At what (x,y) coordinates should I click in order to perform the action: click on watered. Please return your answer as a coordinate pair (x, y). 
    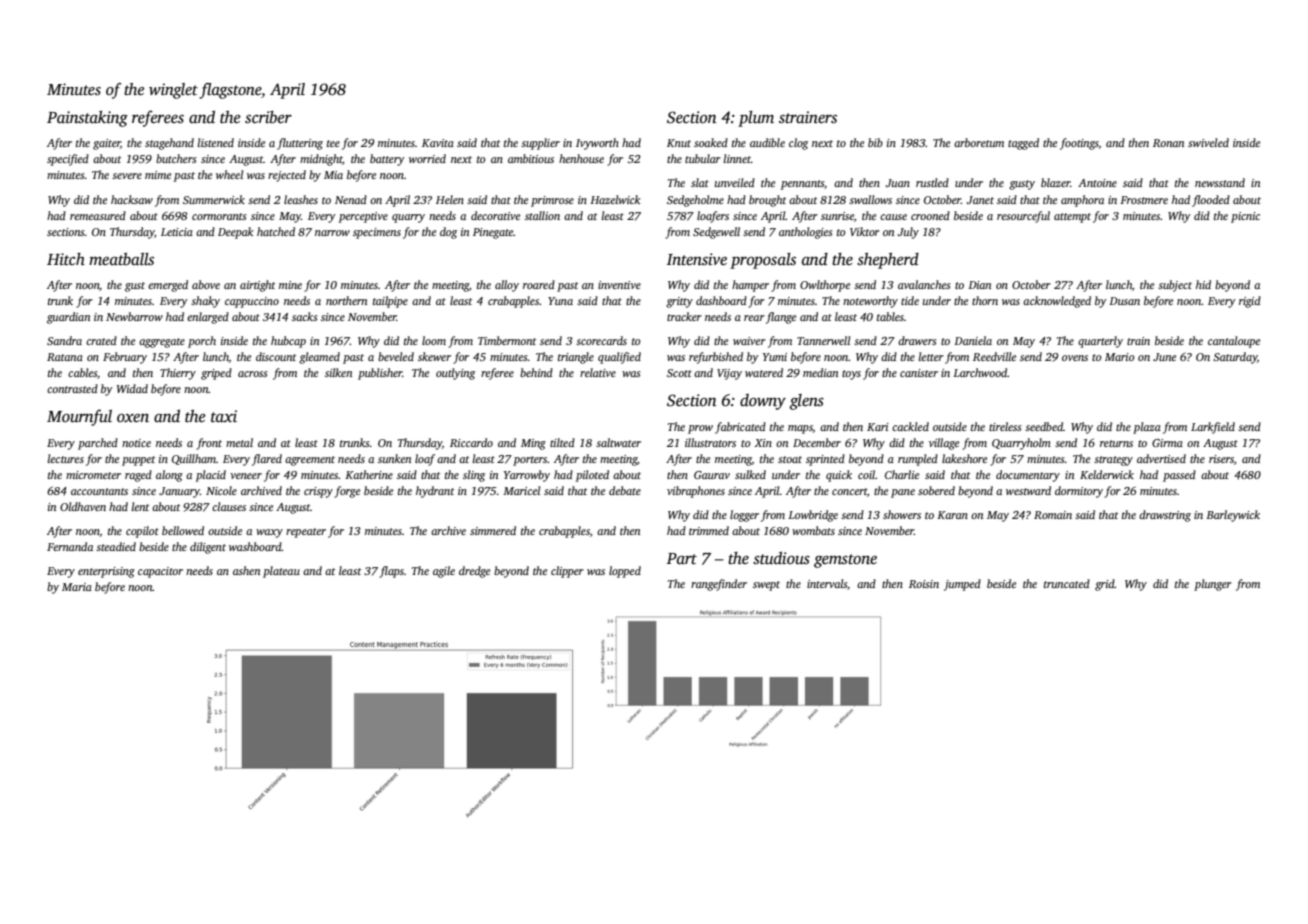
    Looking at the image, I should click on (764, 372).
